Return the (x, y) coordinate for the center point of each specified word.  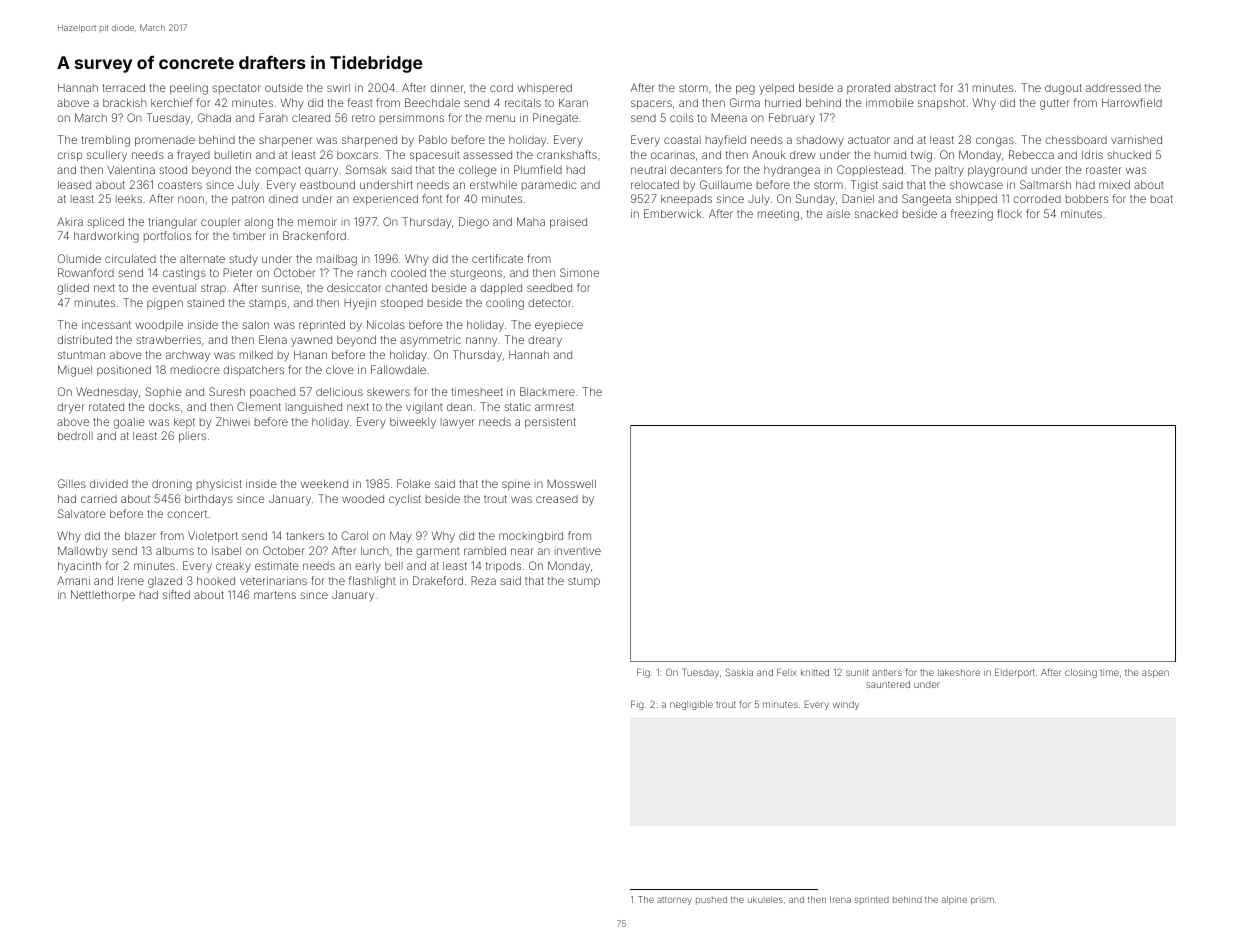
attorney (674, 901)
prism (982, 901)
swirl (338, 88)
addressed (1113, 88)
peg (745, 90)
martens (275, 595)
